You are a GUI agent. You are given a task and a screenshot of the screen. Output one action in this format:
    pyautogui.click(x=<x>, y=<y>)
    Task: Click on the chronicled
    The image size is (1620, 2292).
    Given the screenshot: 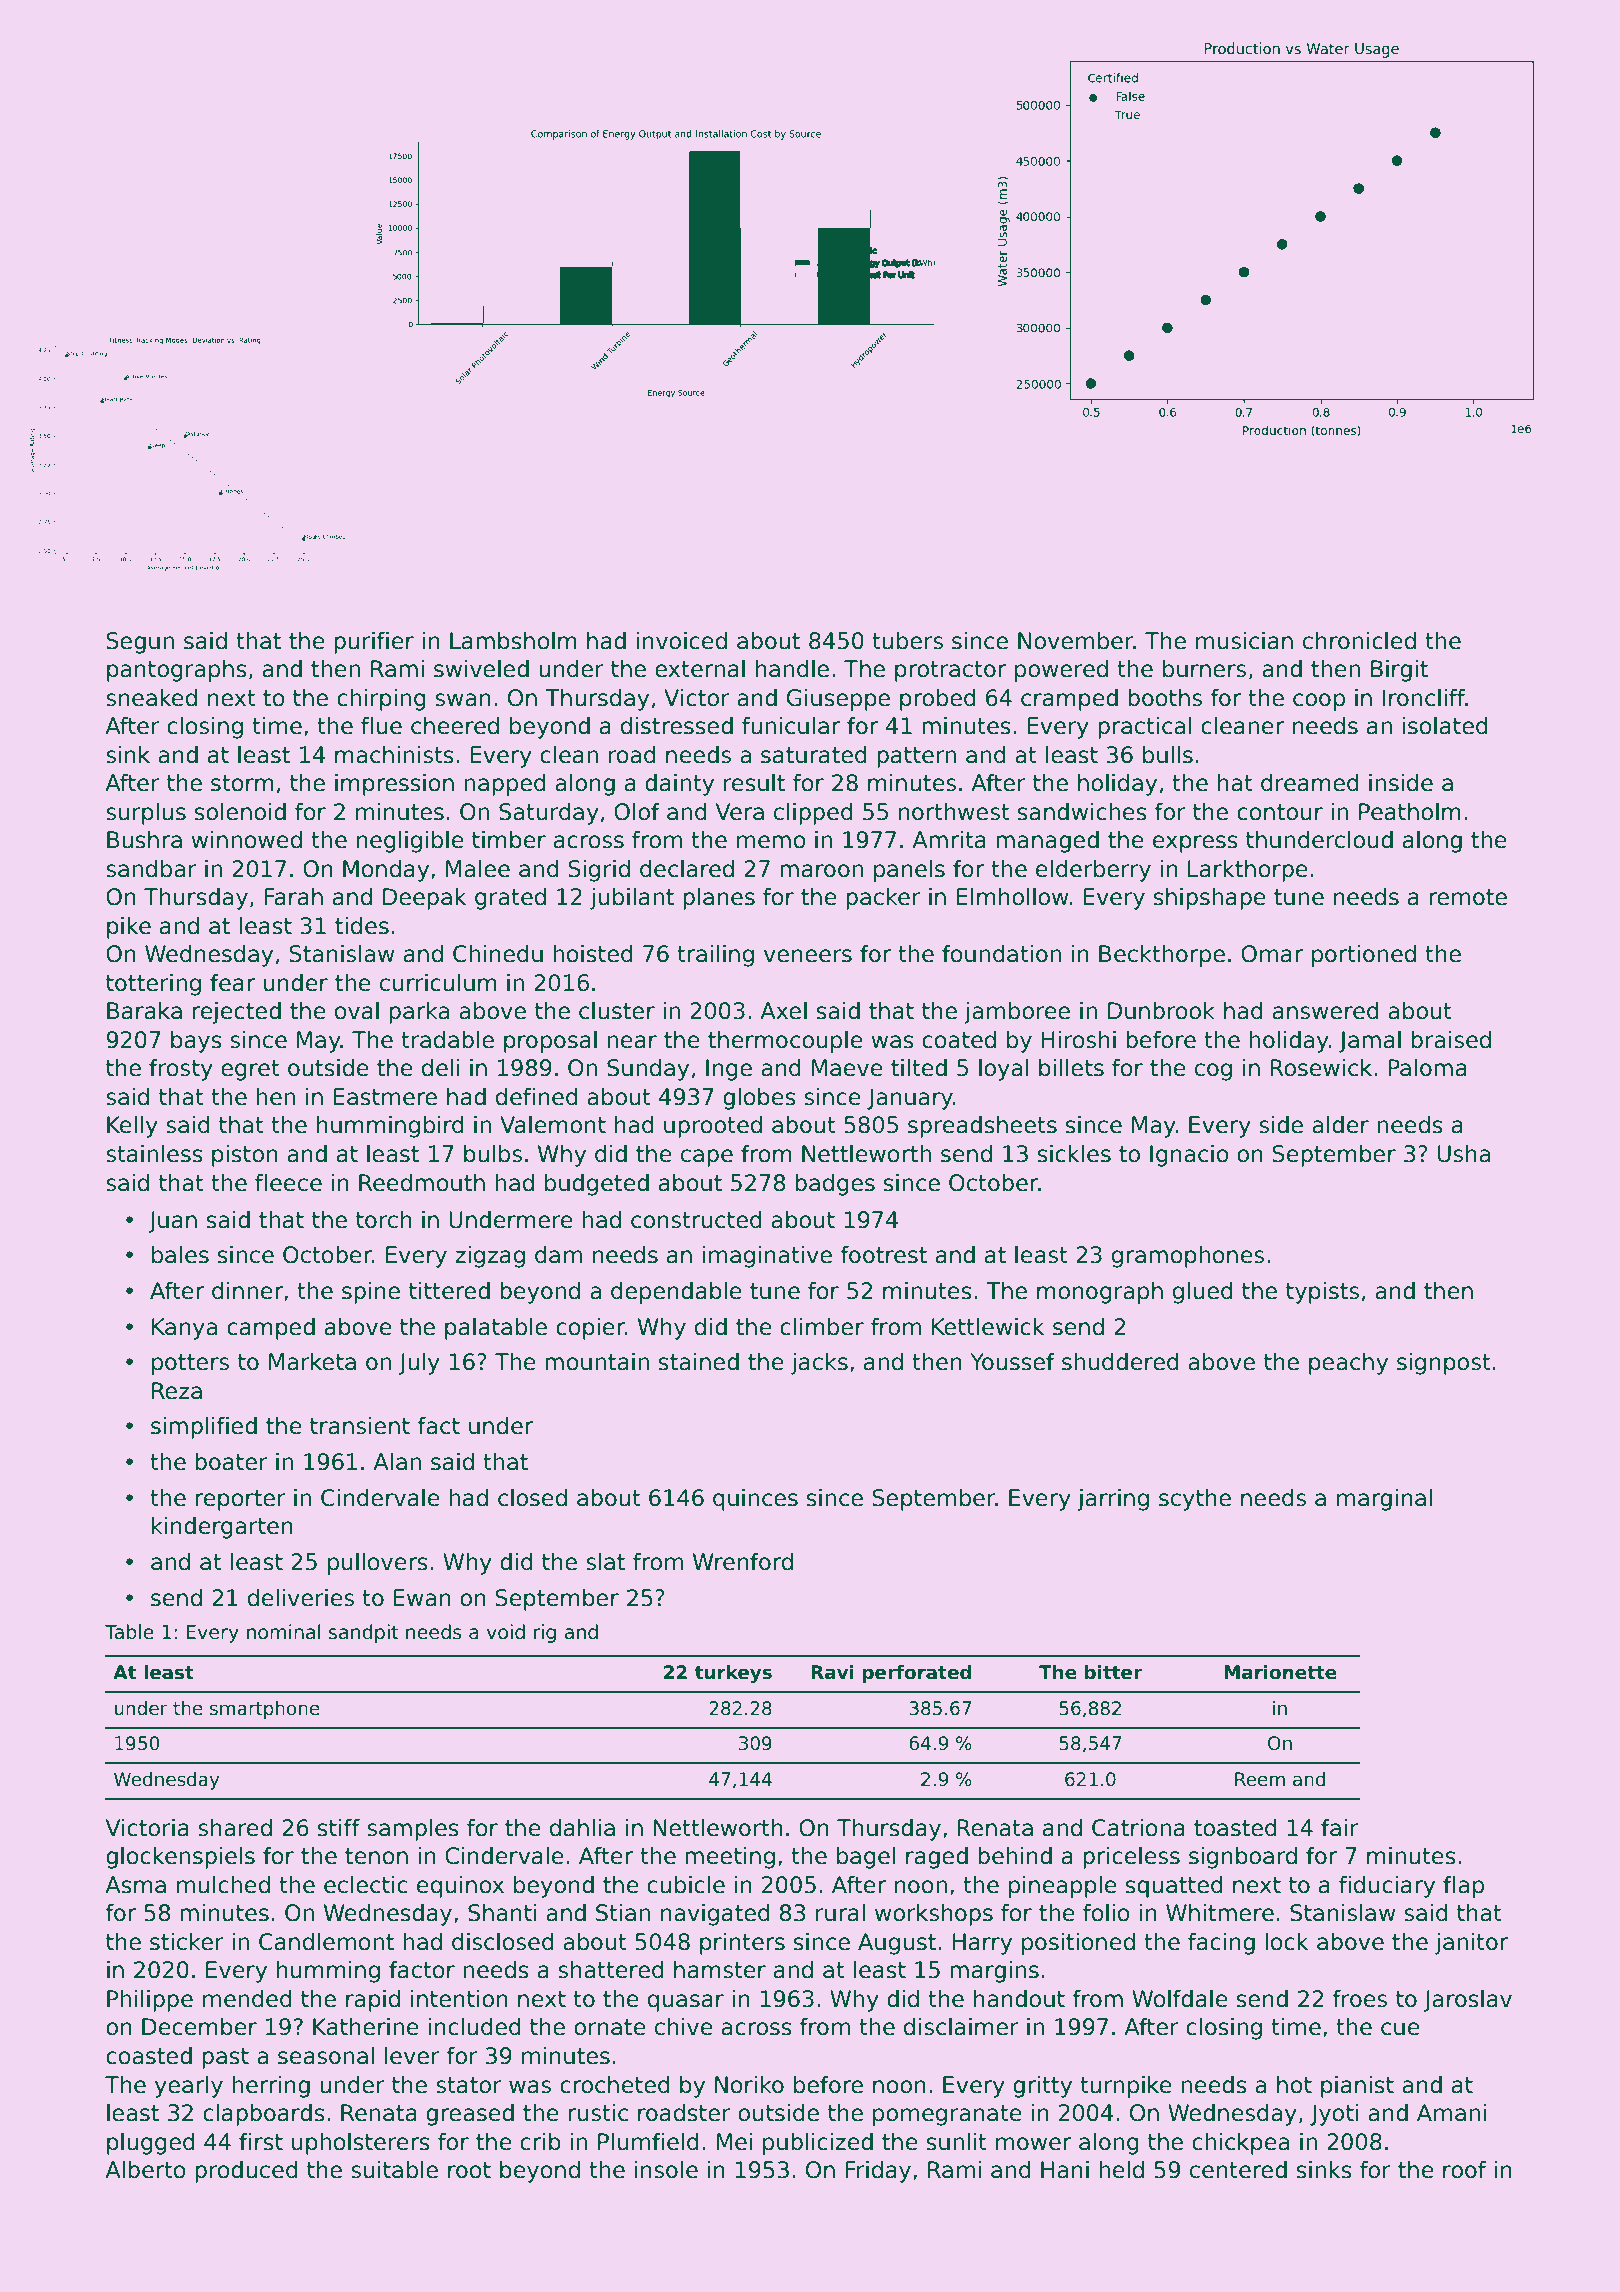 What is the action you would take?
    pyautogui.click(x=1359, y=641)
